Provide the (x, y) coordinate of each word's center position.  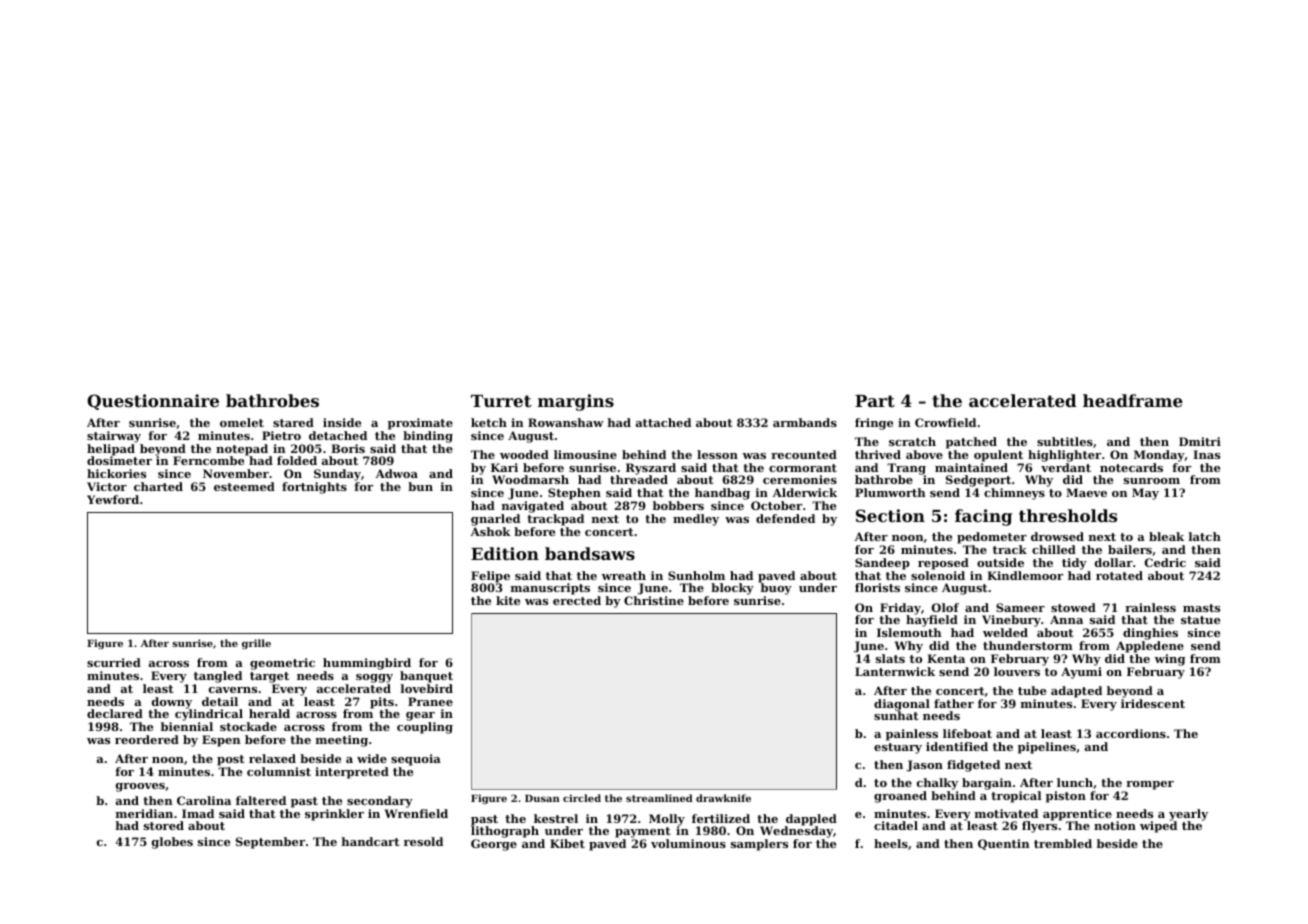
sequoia (416, 760)
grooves (140, 787)
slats (890, 658)
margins (576, 402)
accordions (1131, 733)
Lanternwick (895, 671)
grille (256, 644)
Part (875, 401)
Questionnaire (153, 402)
